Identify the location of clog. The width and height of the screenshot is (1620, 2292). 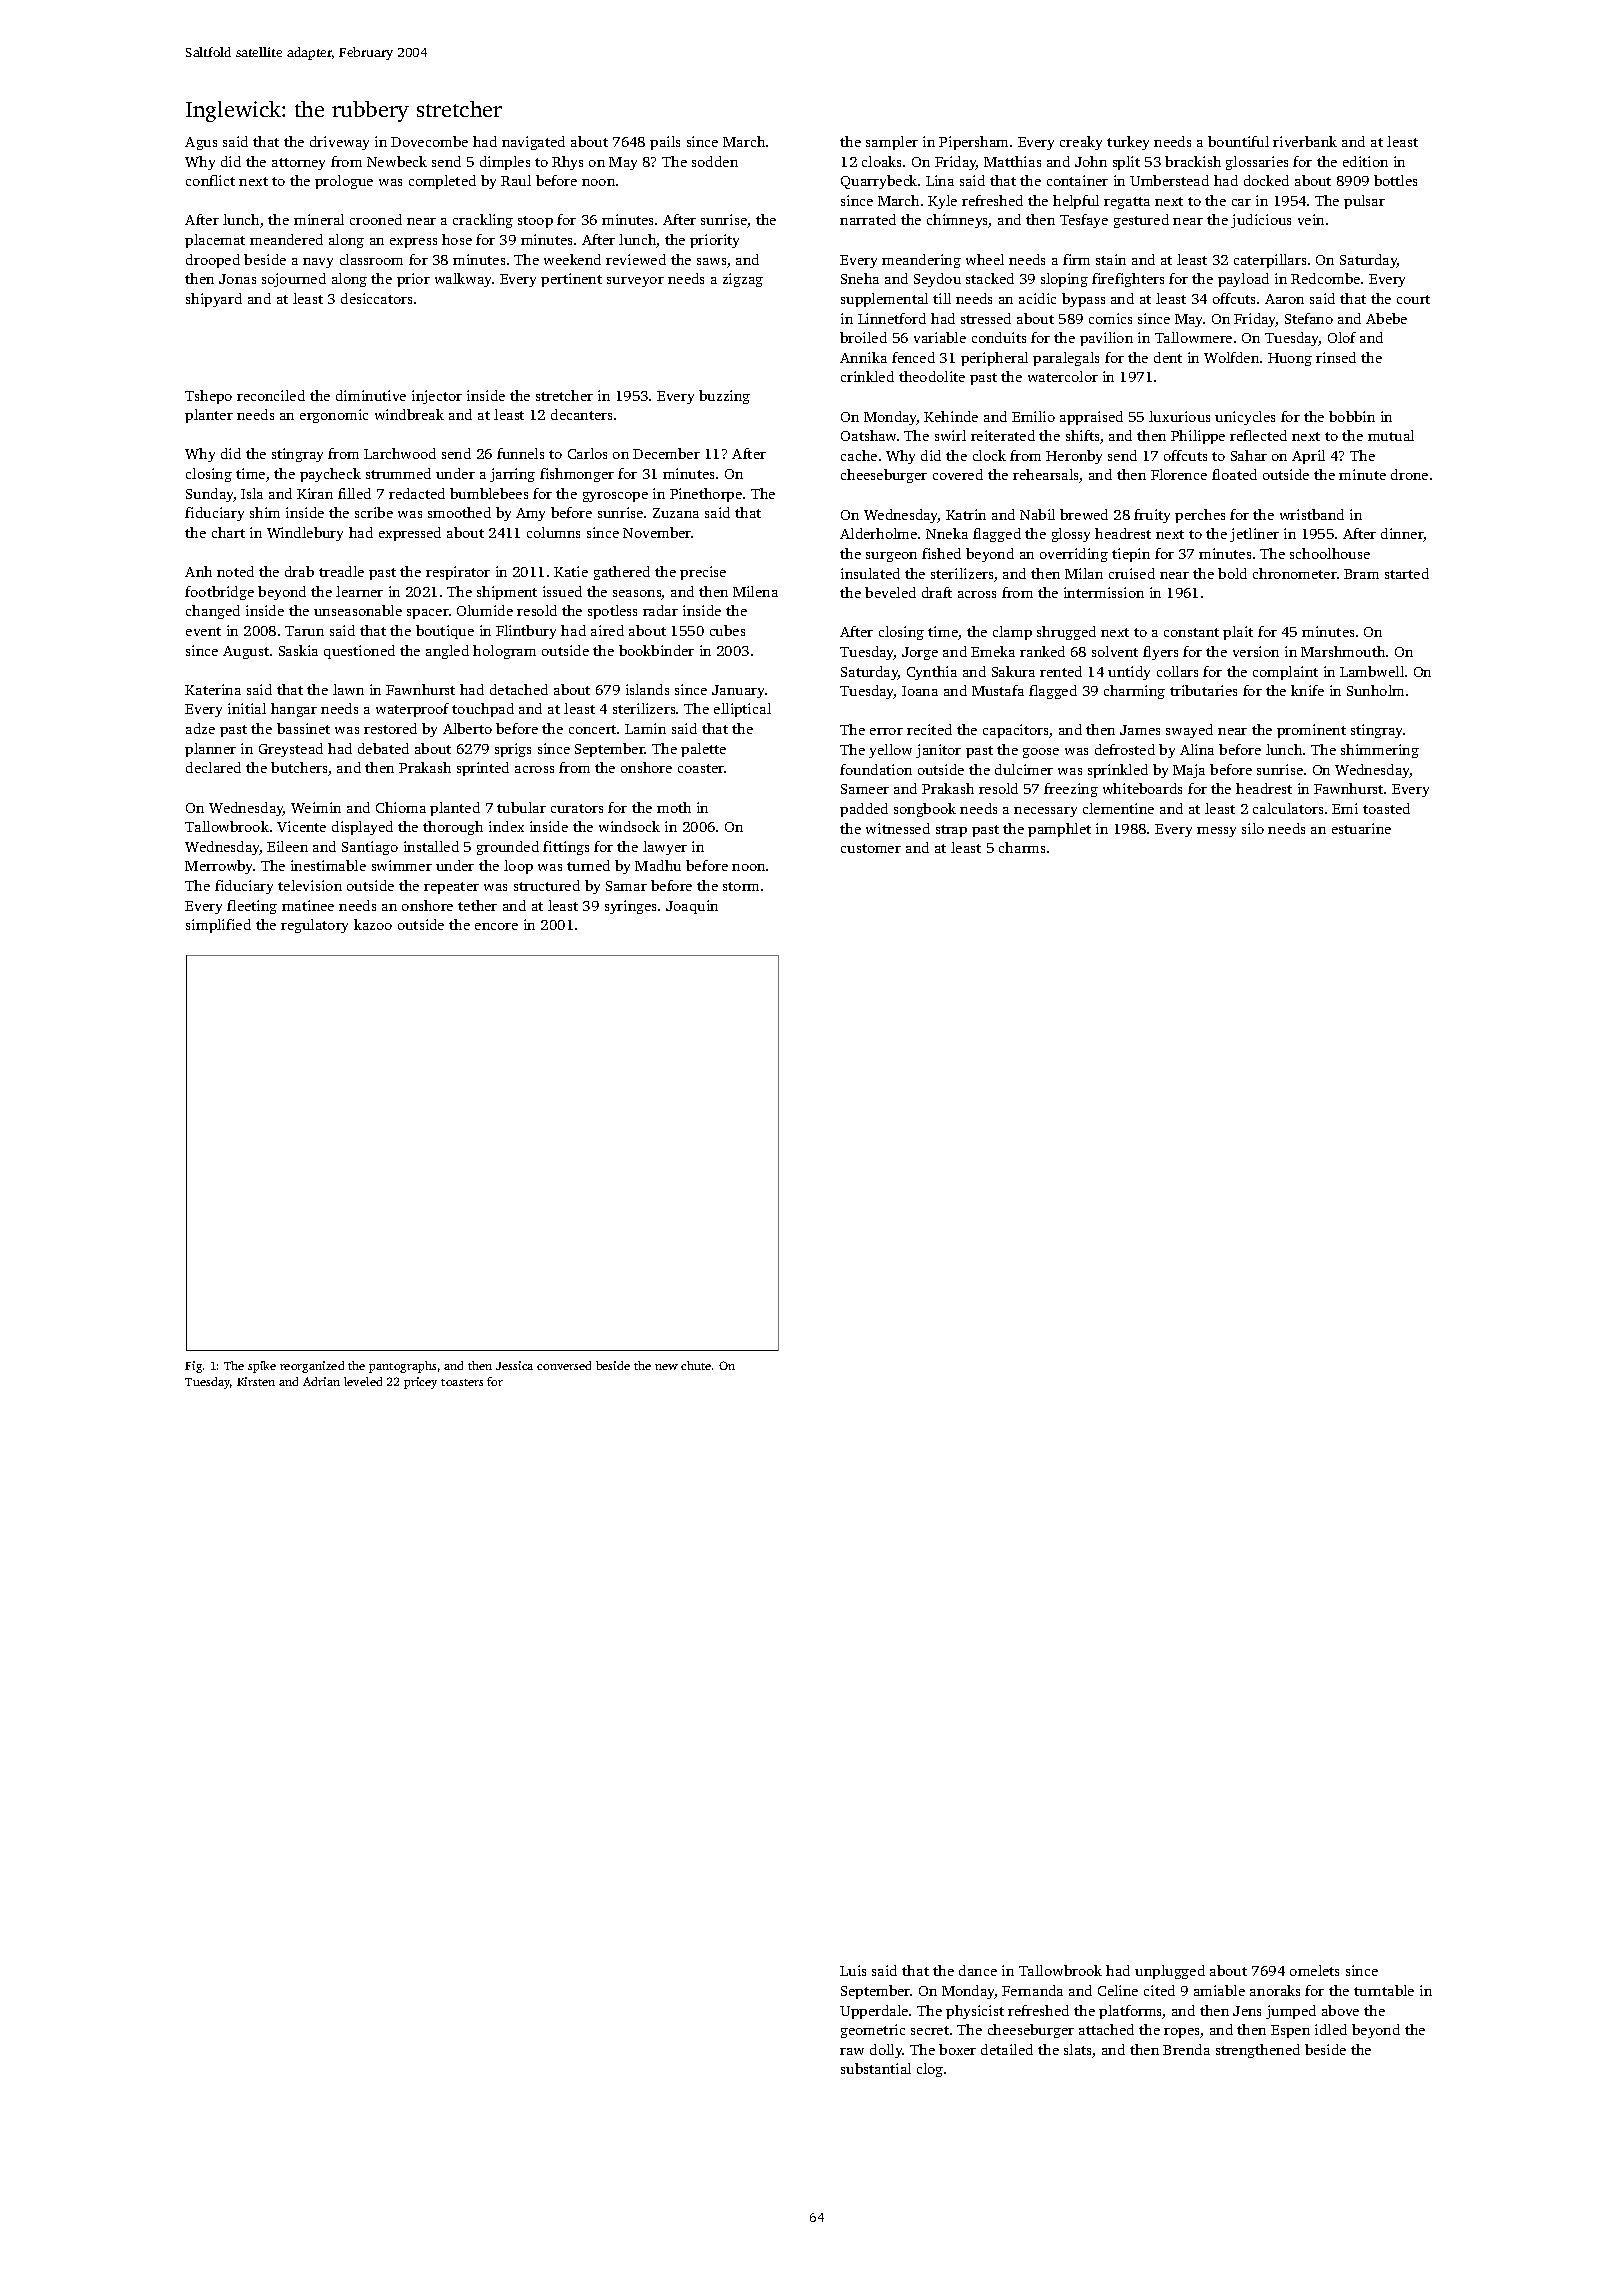
(930, 2070).
